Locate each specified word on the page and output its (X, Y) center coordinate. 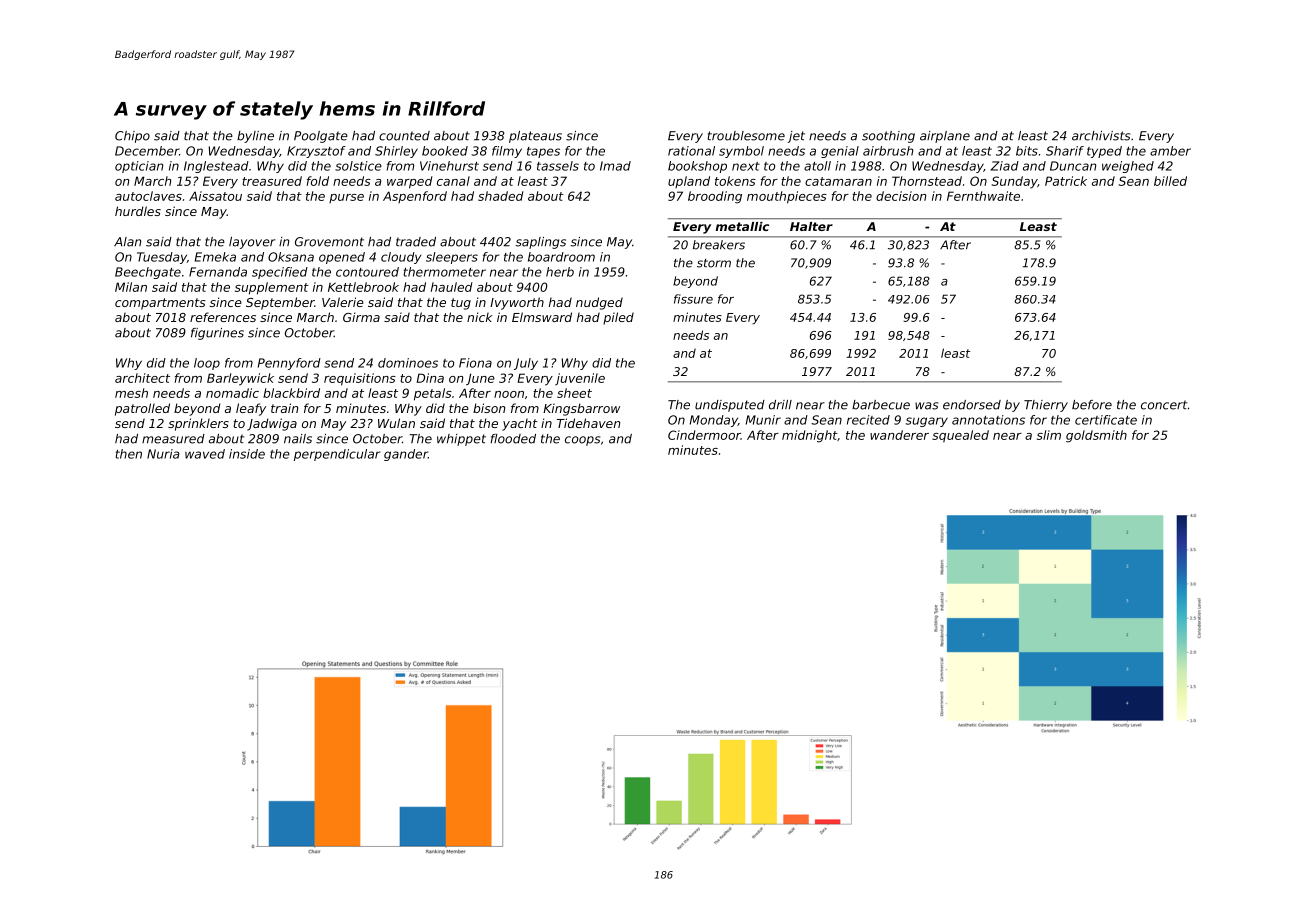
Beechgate (148, 273)
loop (207, 364)
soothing (888, 137)
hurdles (138, 211)
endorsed (972, 405)
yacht (520, 424)
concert (1164, 405)
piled (618, 318)
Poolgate (321, 137)
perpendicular (337, 455)
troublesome (746, 136)
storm (714, 263)
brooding (715, 197)
